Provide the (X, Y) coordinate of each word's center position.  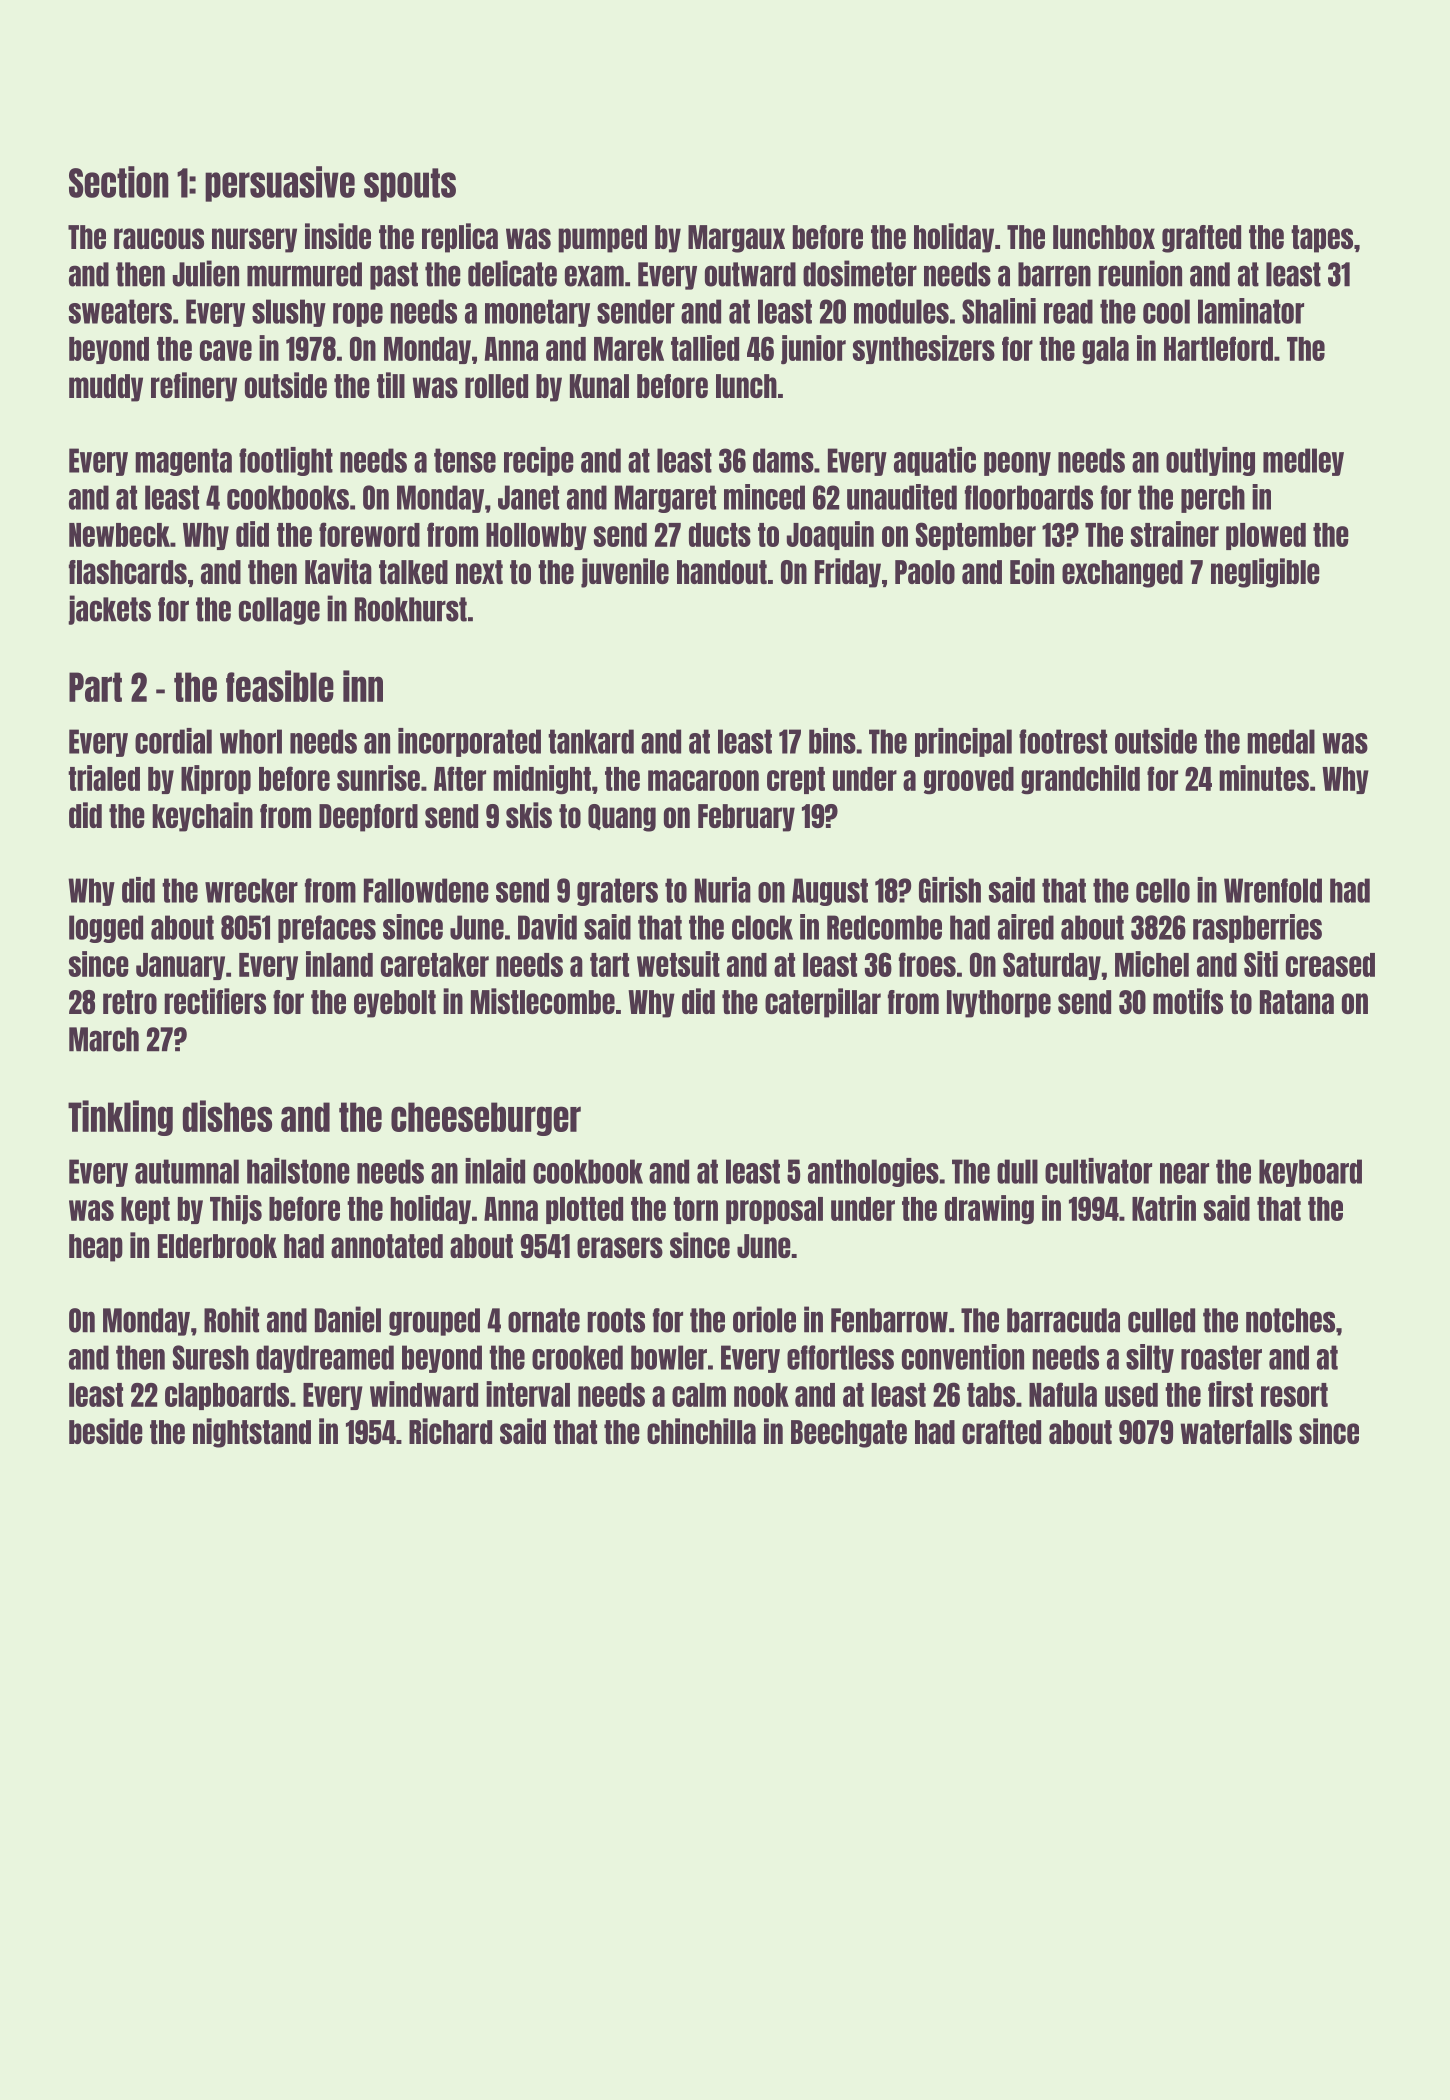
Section (119, 182)
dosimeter (860, 273)
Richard (450, 1431)
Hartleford (1218, 348)
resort (1294, 1395)
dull (1017, 1171)
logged (106, 929)
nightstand (252, 1433)
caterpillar (823, 1003)
